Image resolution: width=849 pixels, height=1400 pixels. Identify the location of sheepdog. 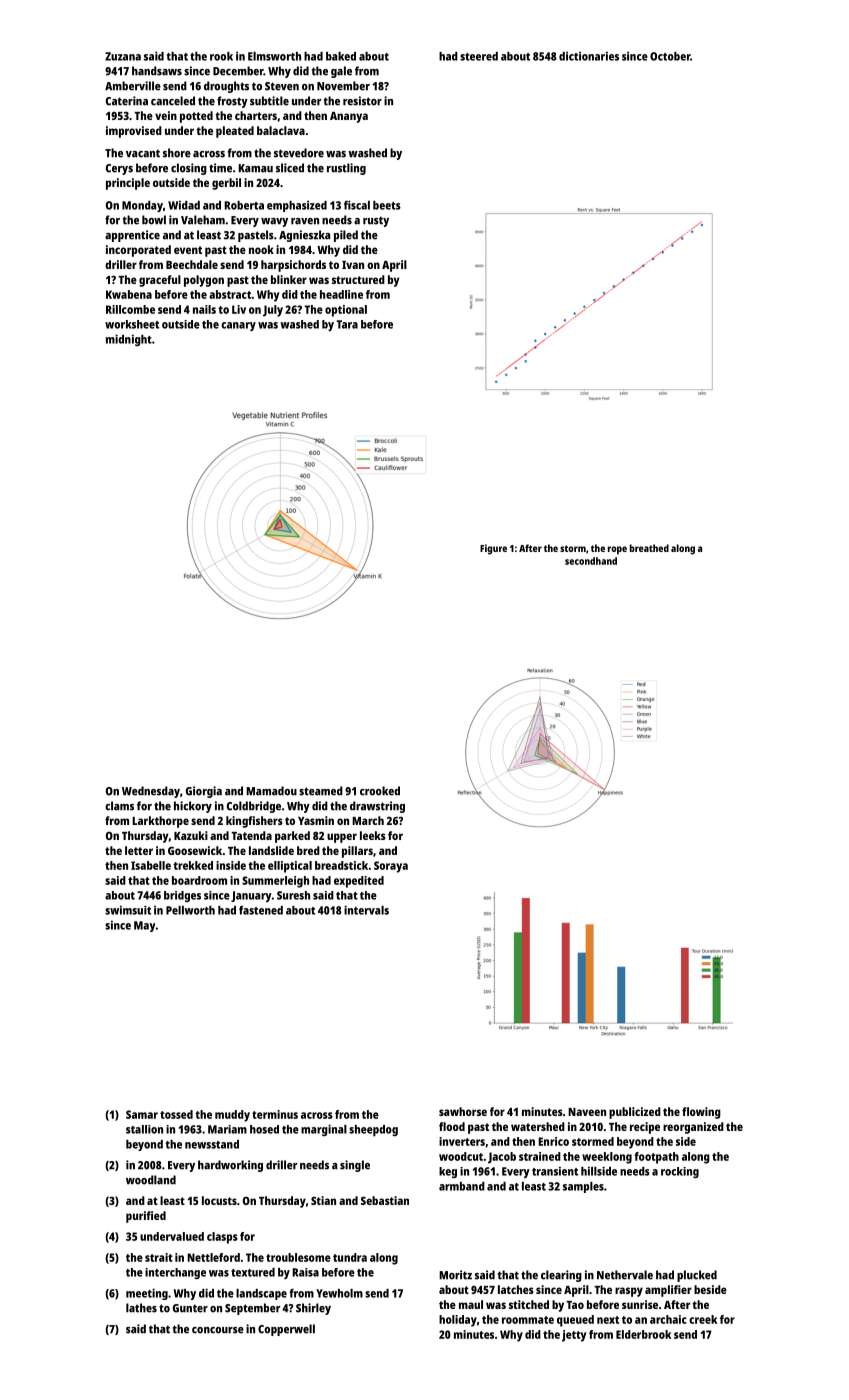
(373, 1131).
